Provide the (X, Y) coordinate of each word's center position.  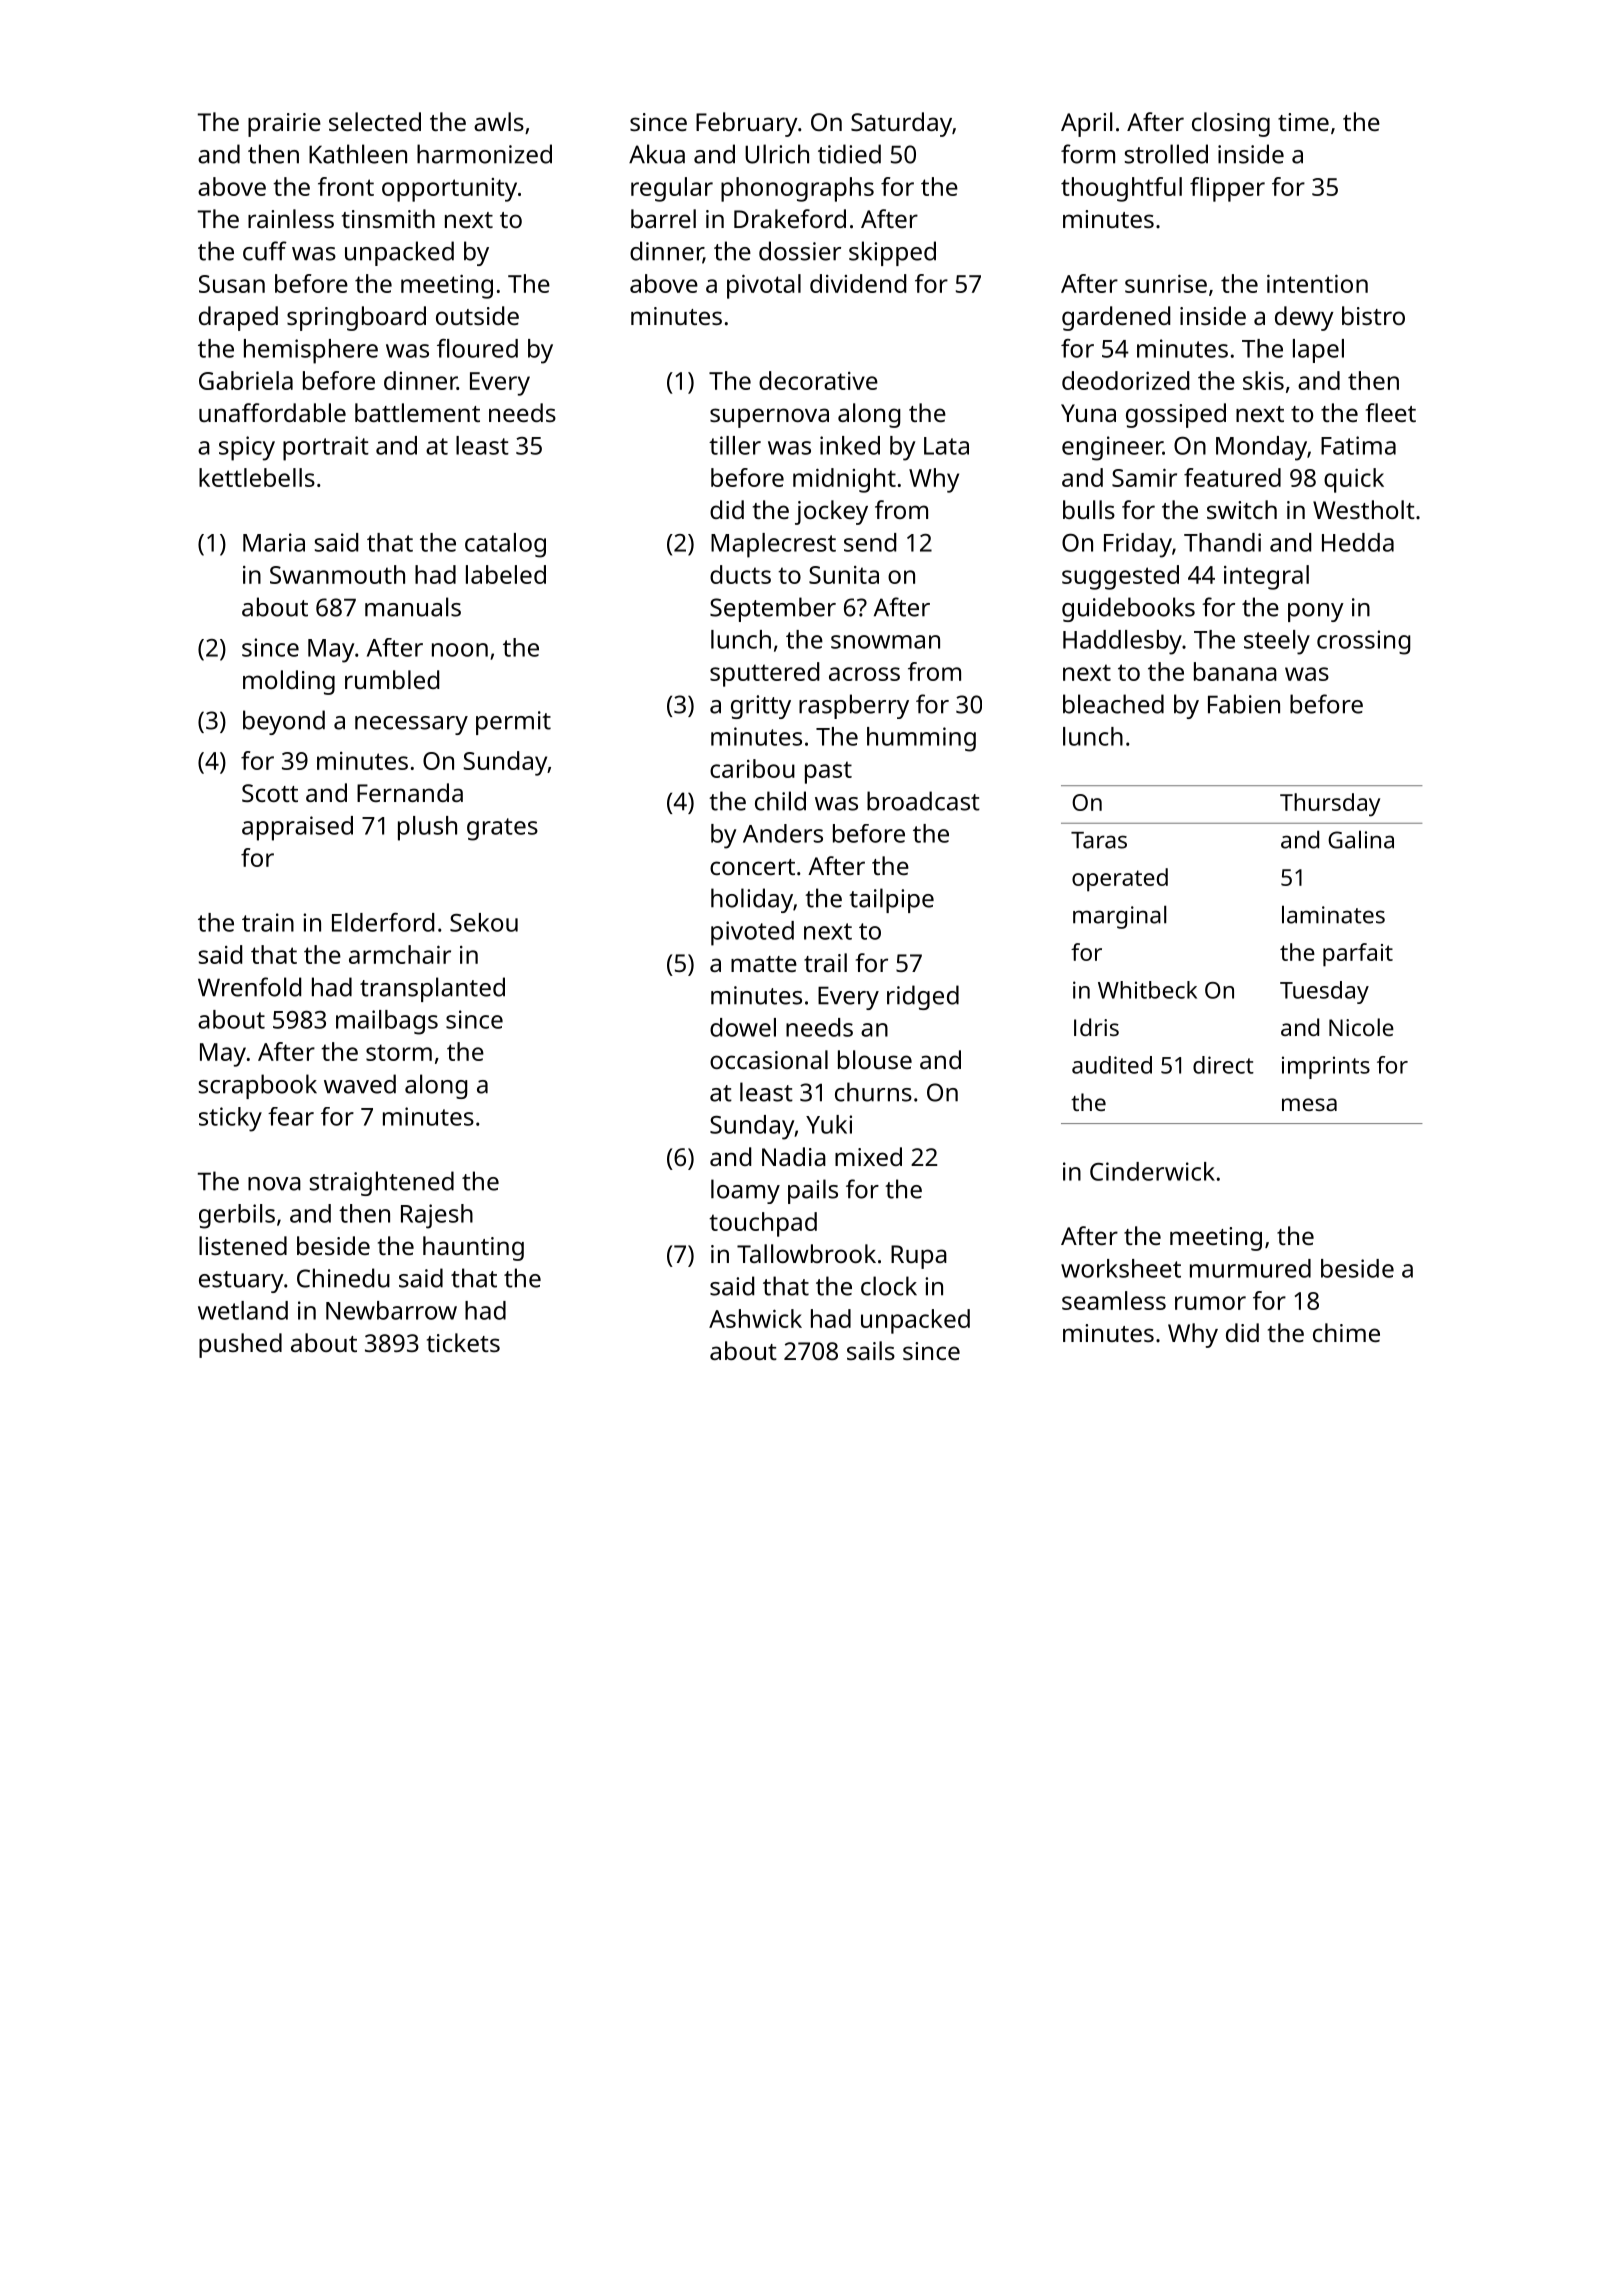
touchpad (763, 1224)
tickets (463, 1342)
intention (1317, 283)
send (870, 542)
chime (1346, 1332)
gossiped (1176, 415)
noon (460, 650)
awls (499, 121)
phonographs (797, 189)
